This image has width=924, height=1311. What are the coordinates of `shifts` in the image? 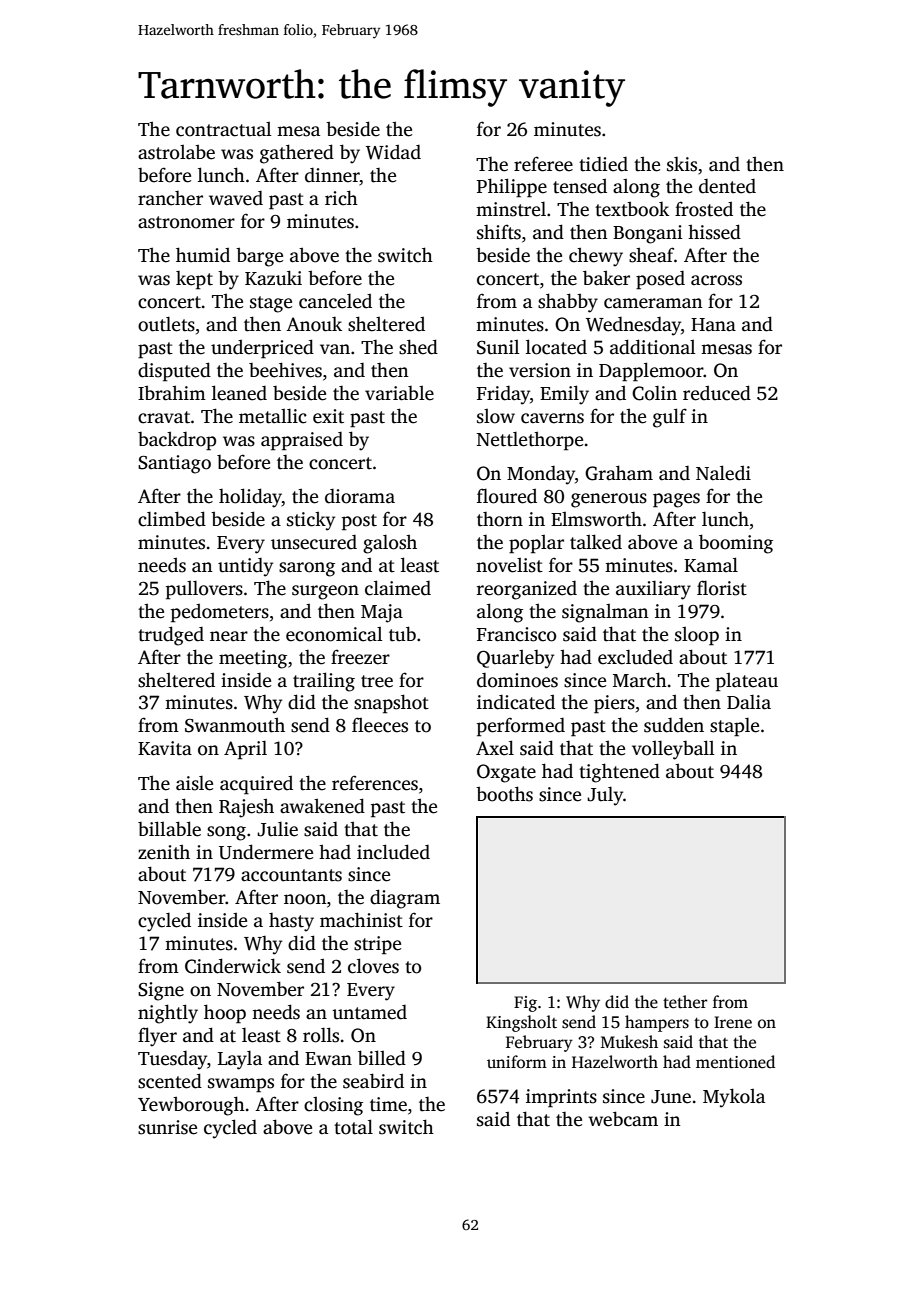 It's located at (499, 232).
